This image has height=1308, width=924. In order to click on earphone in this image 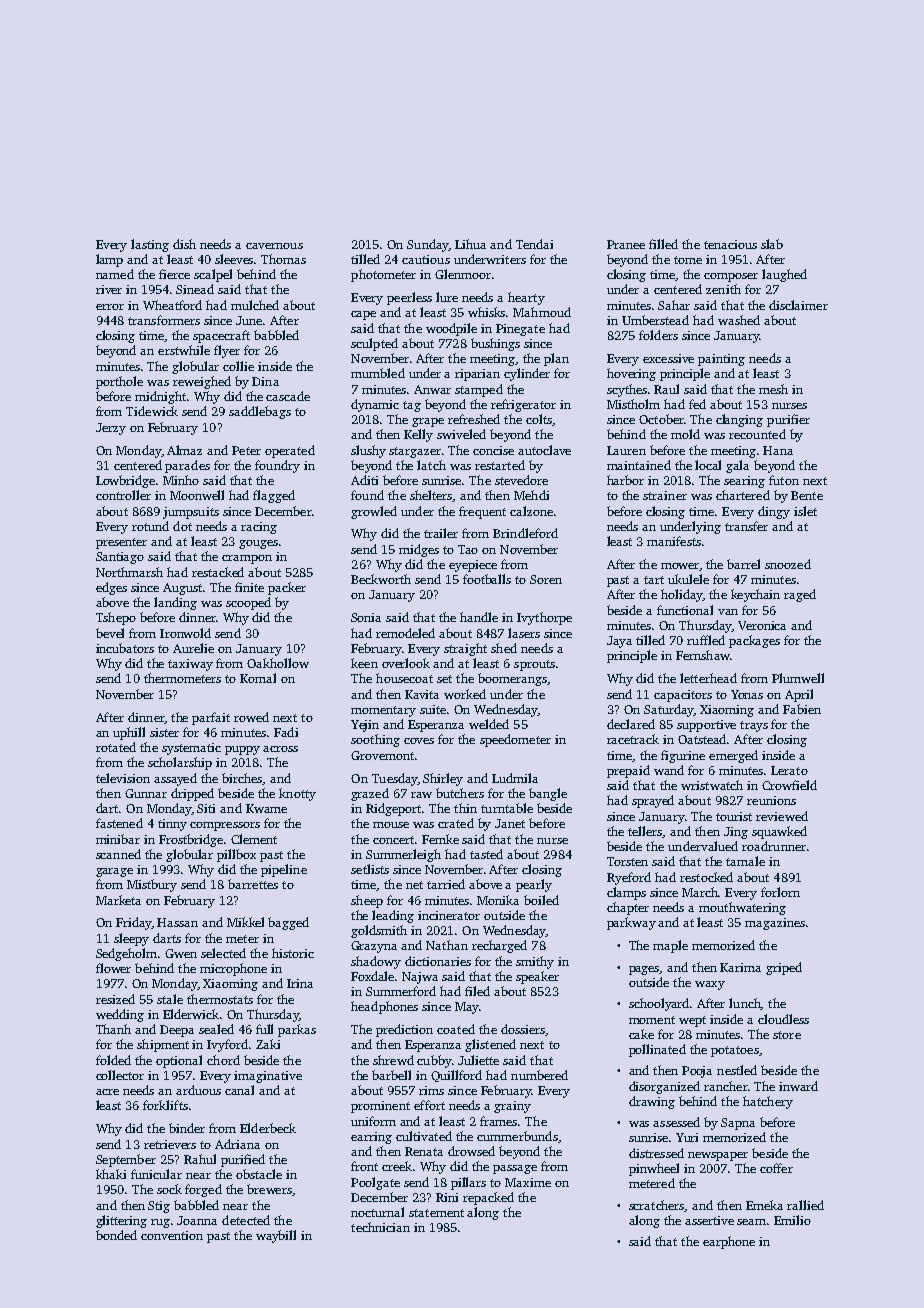, I will do `click(729, 1242)`.
